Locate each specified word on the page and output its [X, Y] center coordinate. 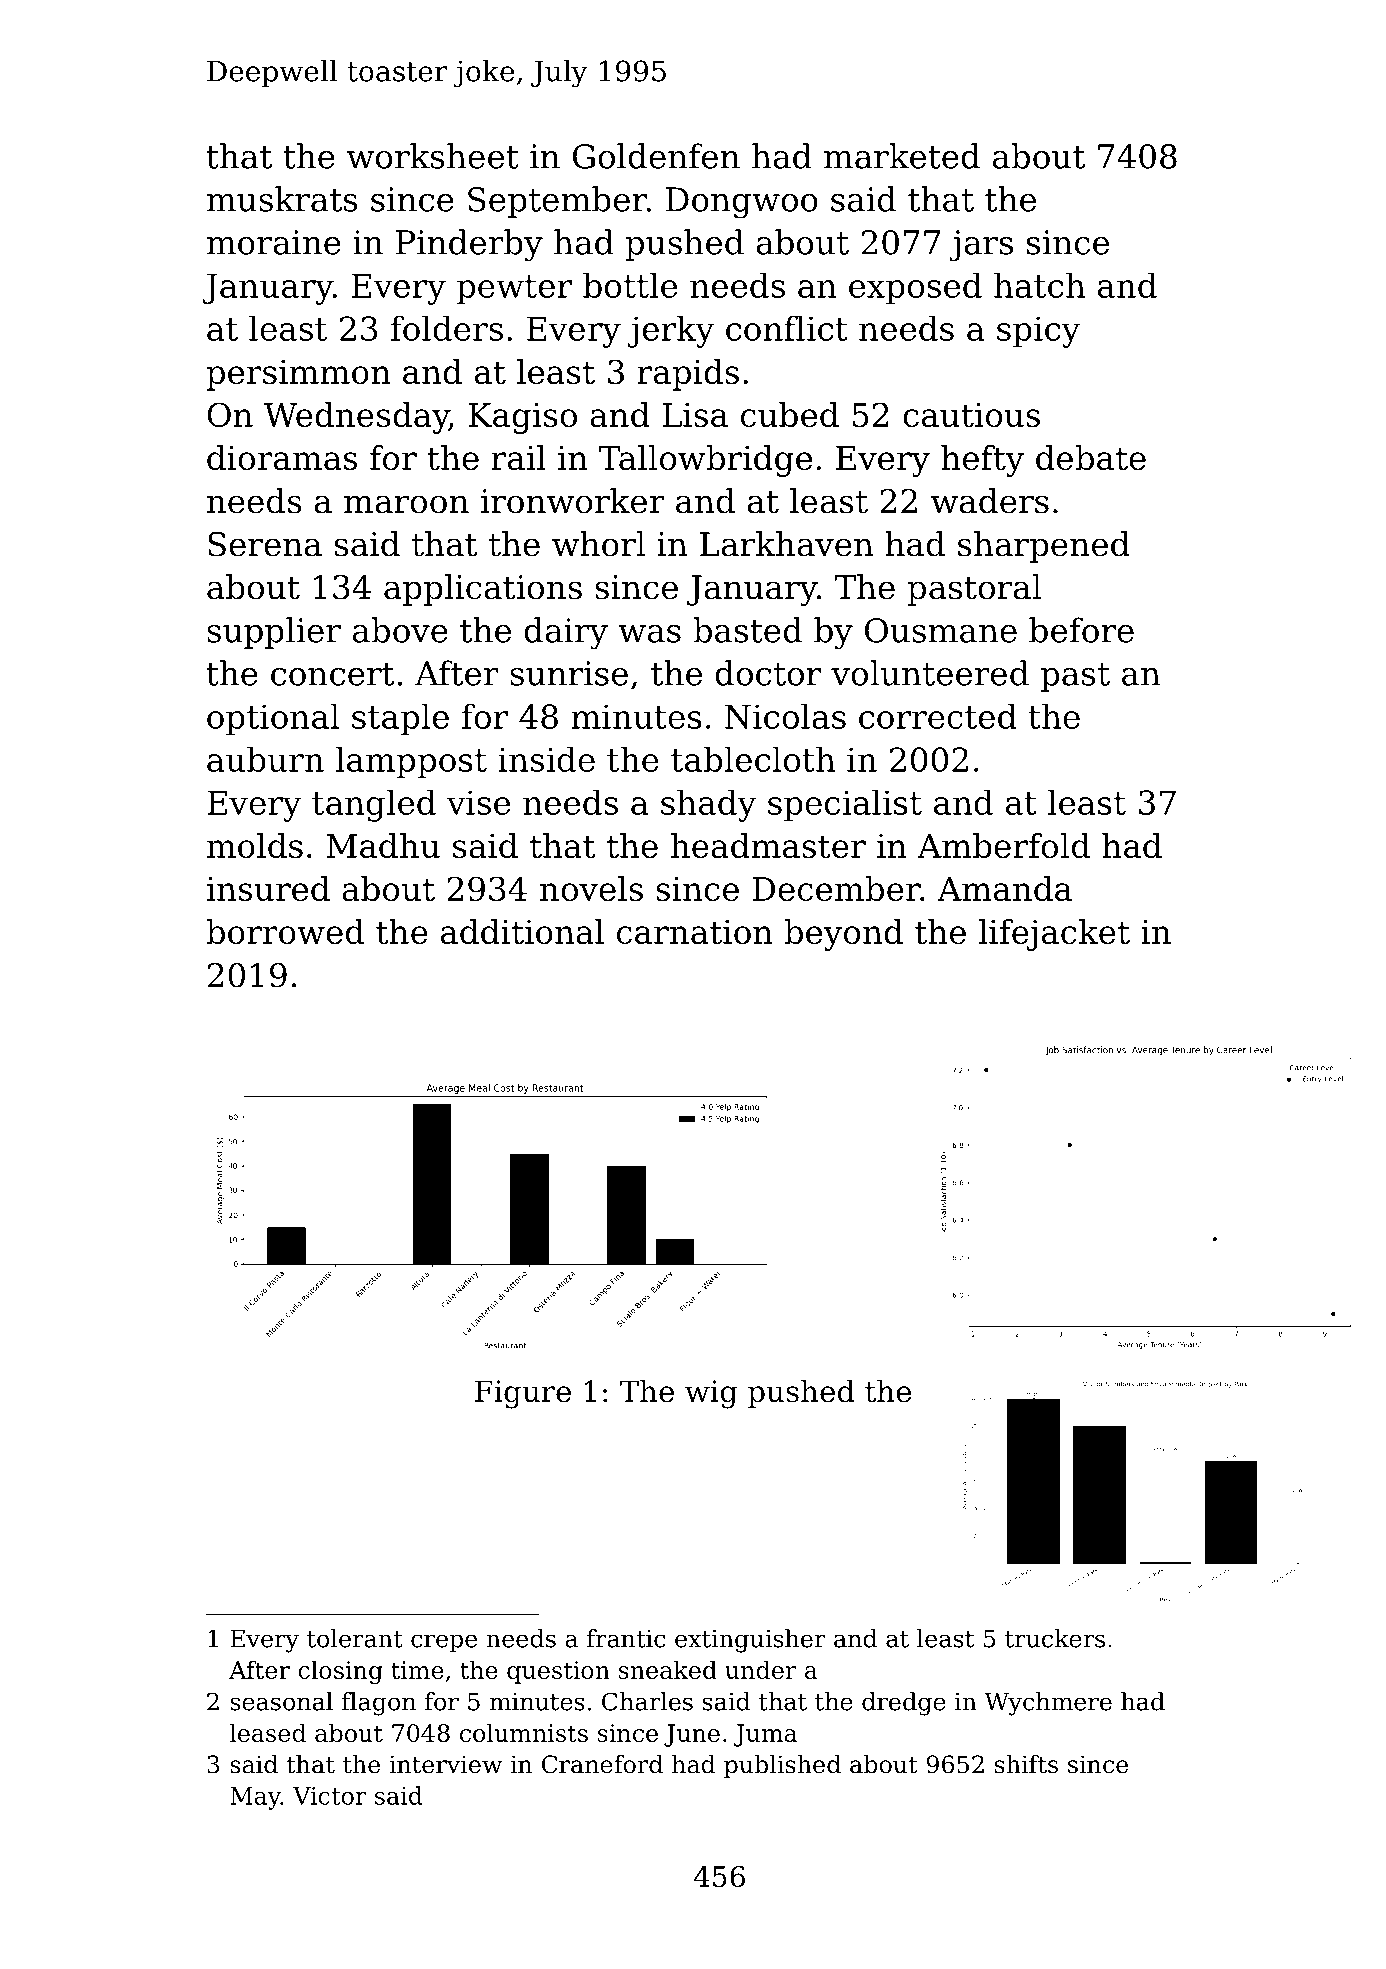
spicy [1038, 332]
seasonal [281, 1701]
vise [478, 802]
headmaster [768, 845]
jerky [671, 332]
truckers [1055, 1638]
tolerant [354, 1638]
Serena [265, 544]
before [1081, 630]
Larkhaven [786, 544]
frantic [626, 1638]
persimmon [298, 375]
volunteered [930, 673]
